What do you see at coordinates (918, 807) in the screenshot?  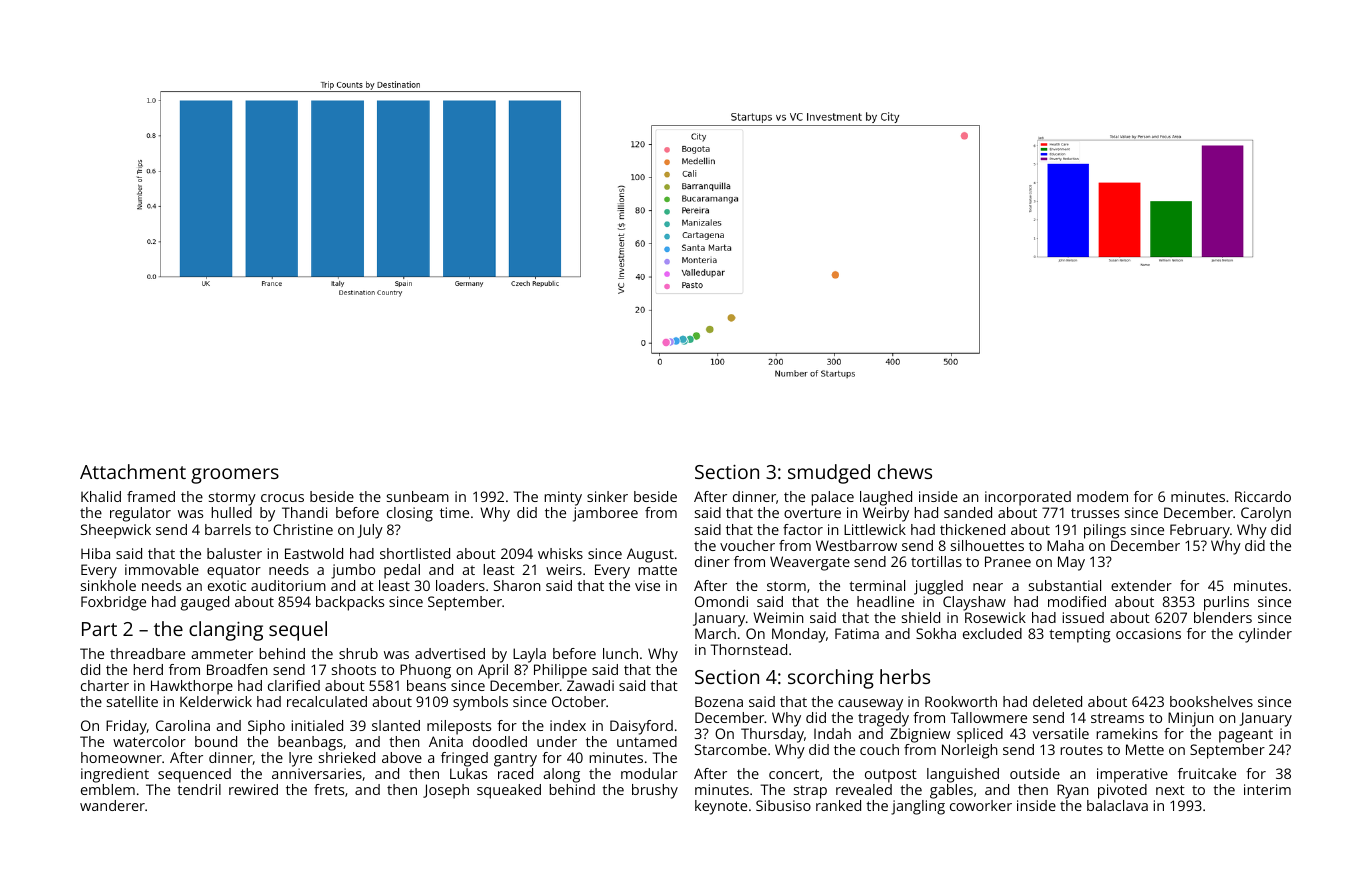 I see `jangling` at bounding box center [918, 807].
